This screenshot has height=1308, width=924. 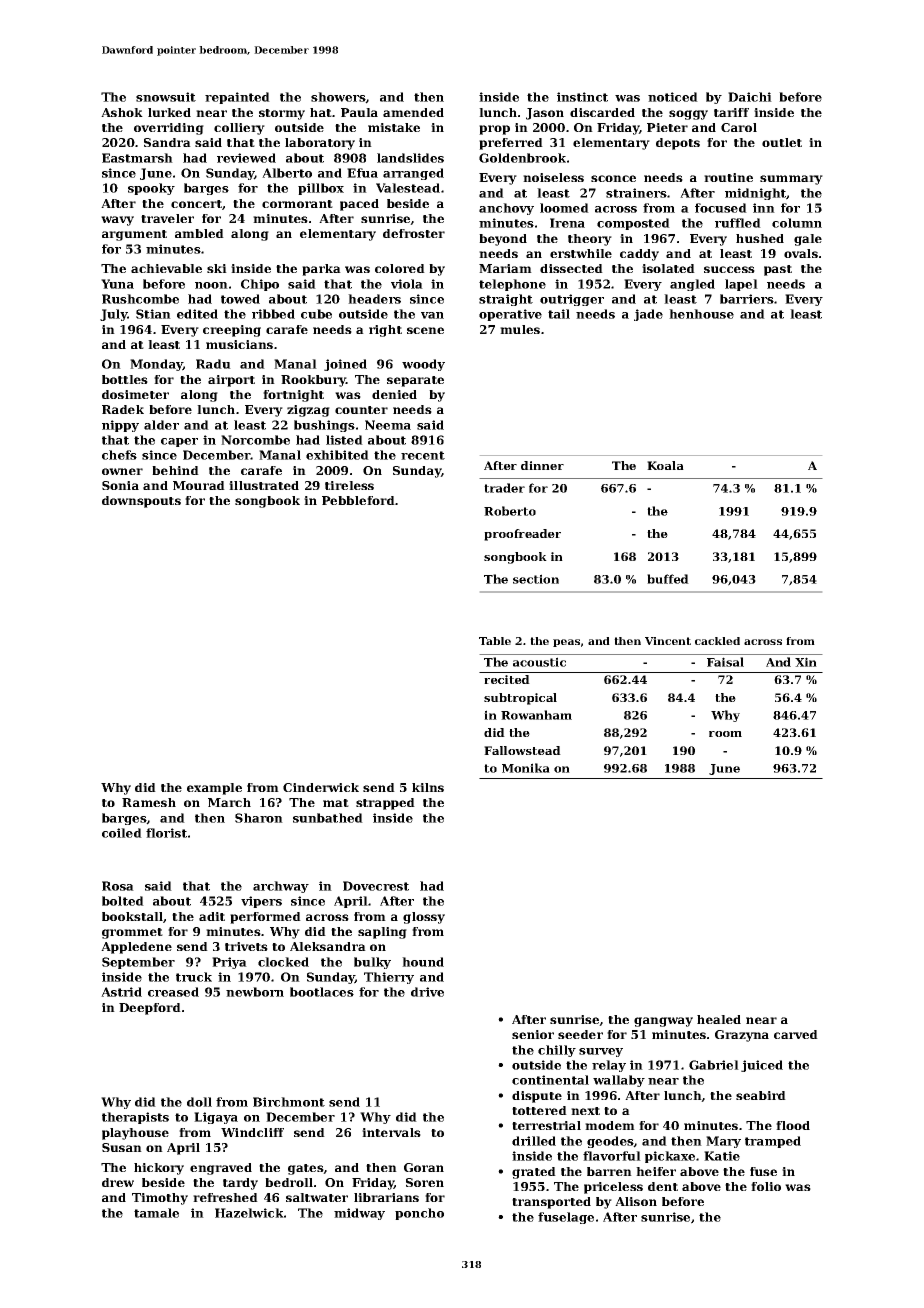 What do you see at coordinates (797, 223) in the screenshot?
I see `column` at bounding box center [797, 223].
